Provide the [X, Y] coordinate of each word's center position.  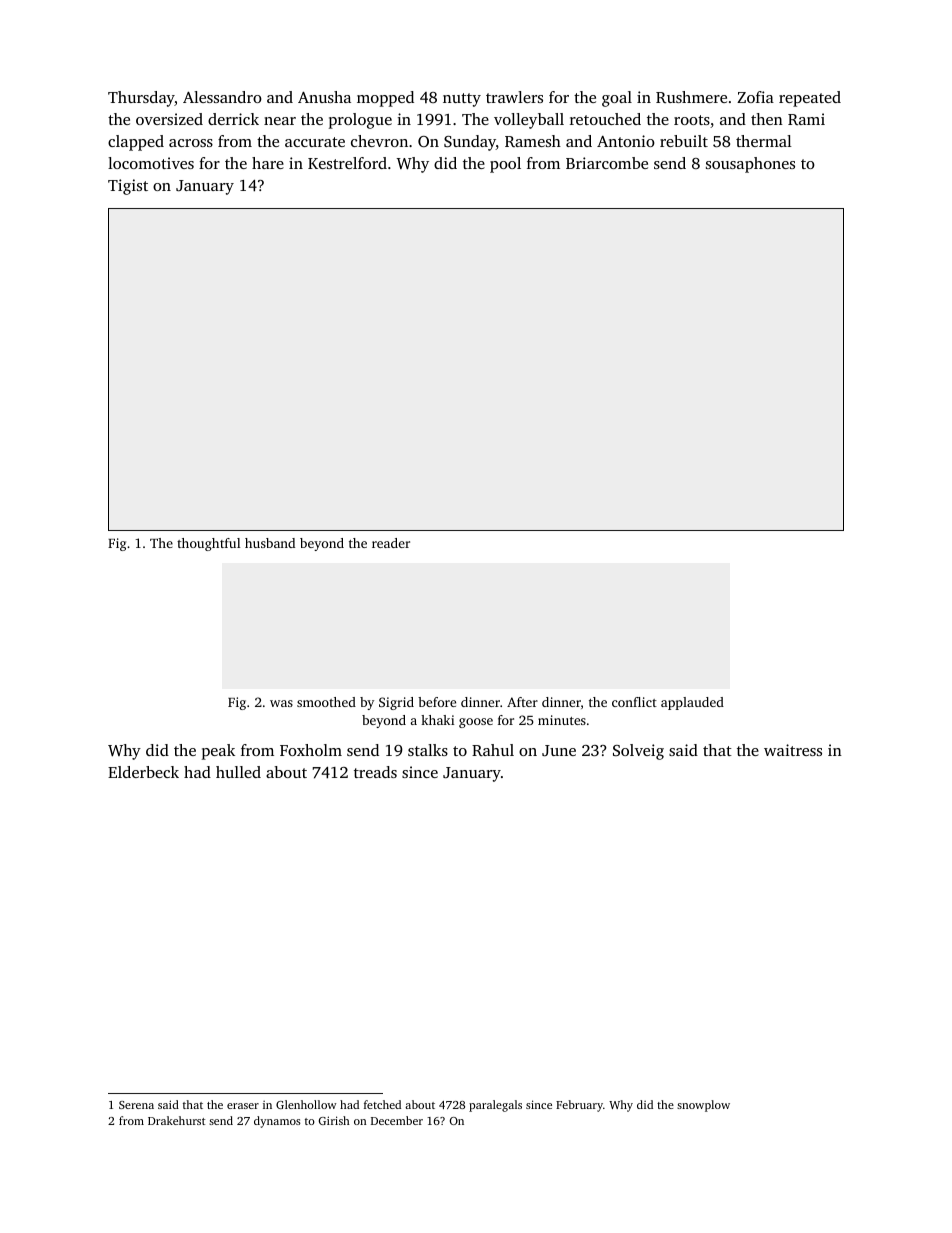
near [280, 121]
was [281, 703]
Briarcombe [607, 163]
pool [505, 165]
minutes [562, 720]
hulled [238, 772]
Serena [136, 1105]
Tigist [128, 187]
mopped [385, 99]
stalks [428, 750]
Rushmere [691, 97]
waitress [793, 750]
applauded [692, 703]
